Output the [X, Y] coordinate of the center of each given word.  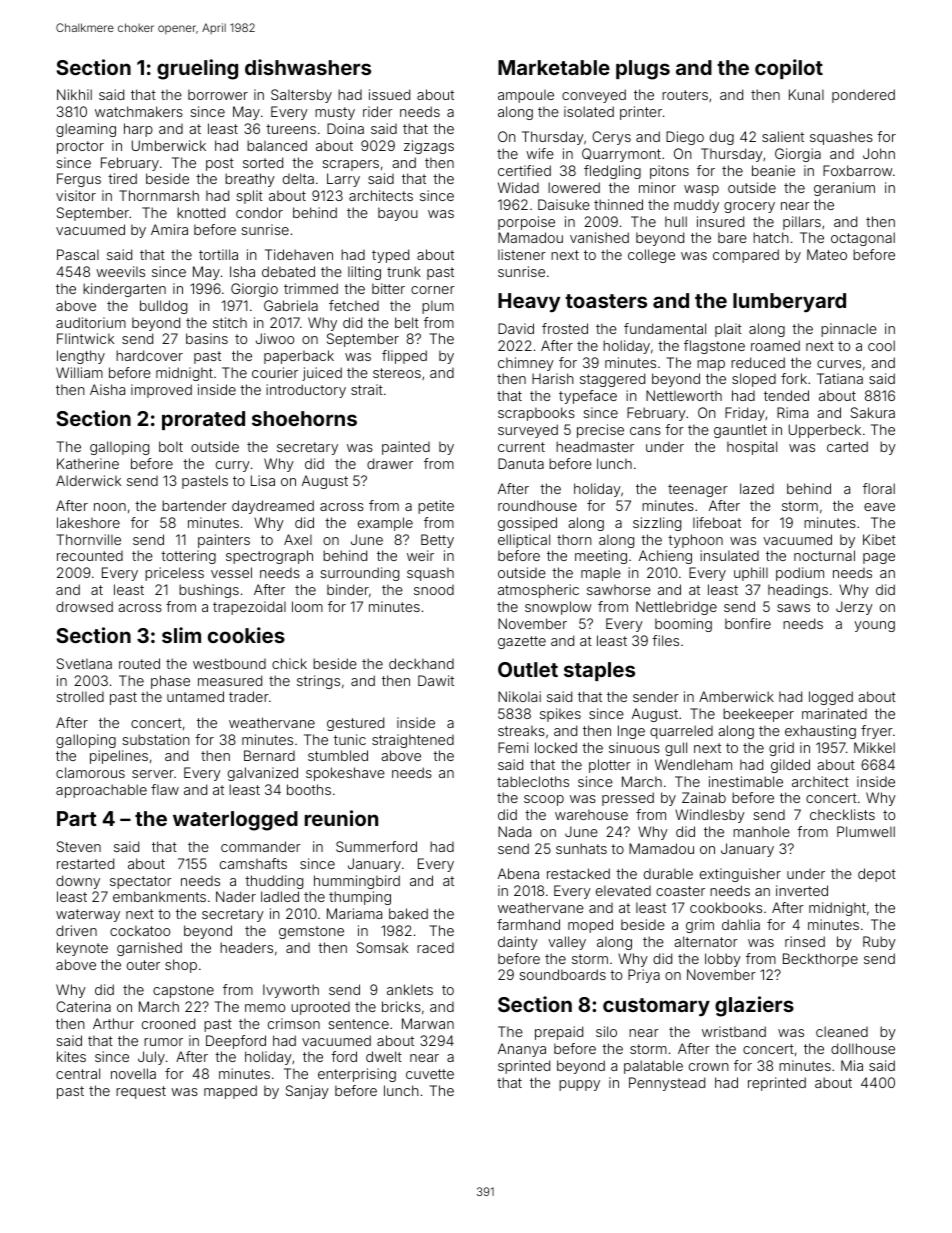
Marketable [554, 67]
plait [728, 330]
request [141, 1092]
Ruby [879, 943]
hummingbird [357, 882]
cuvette [430, 1074]
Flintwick [85, 338]
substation [156, 739]
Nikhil [74, 94]
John [879, 153]
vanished [599, 237]
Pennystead [667, 1084]
